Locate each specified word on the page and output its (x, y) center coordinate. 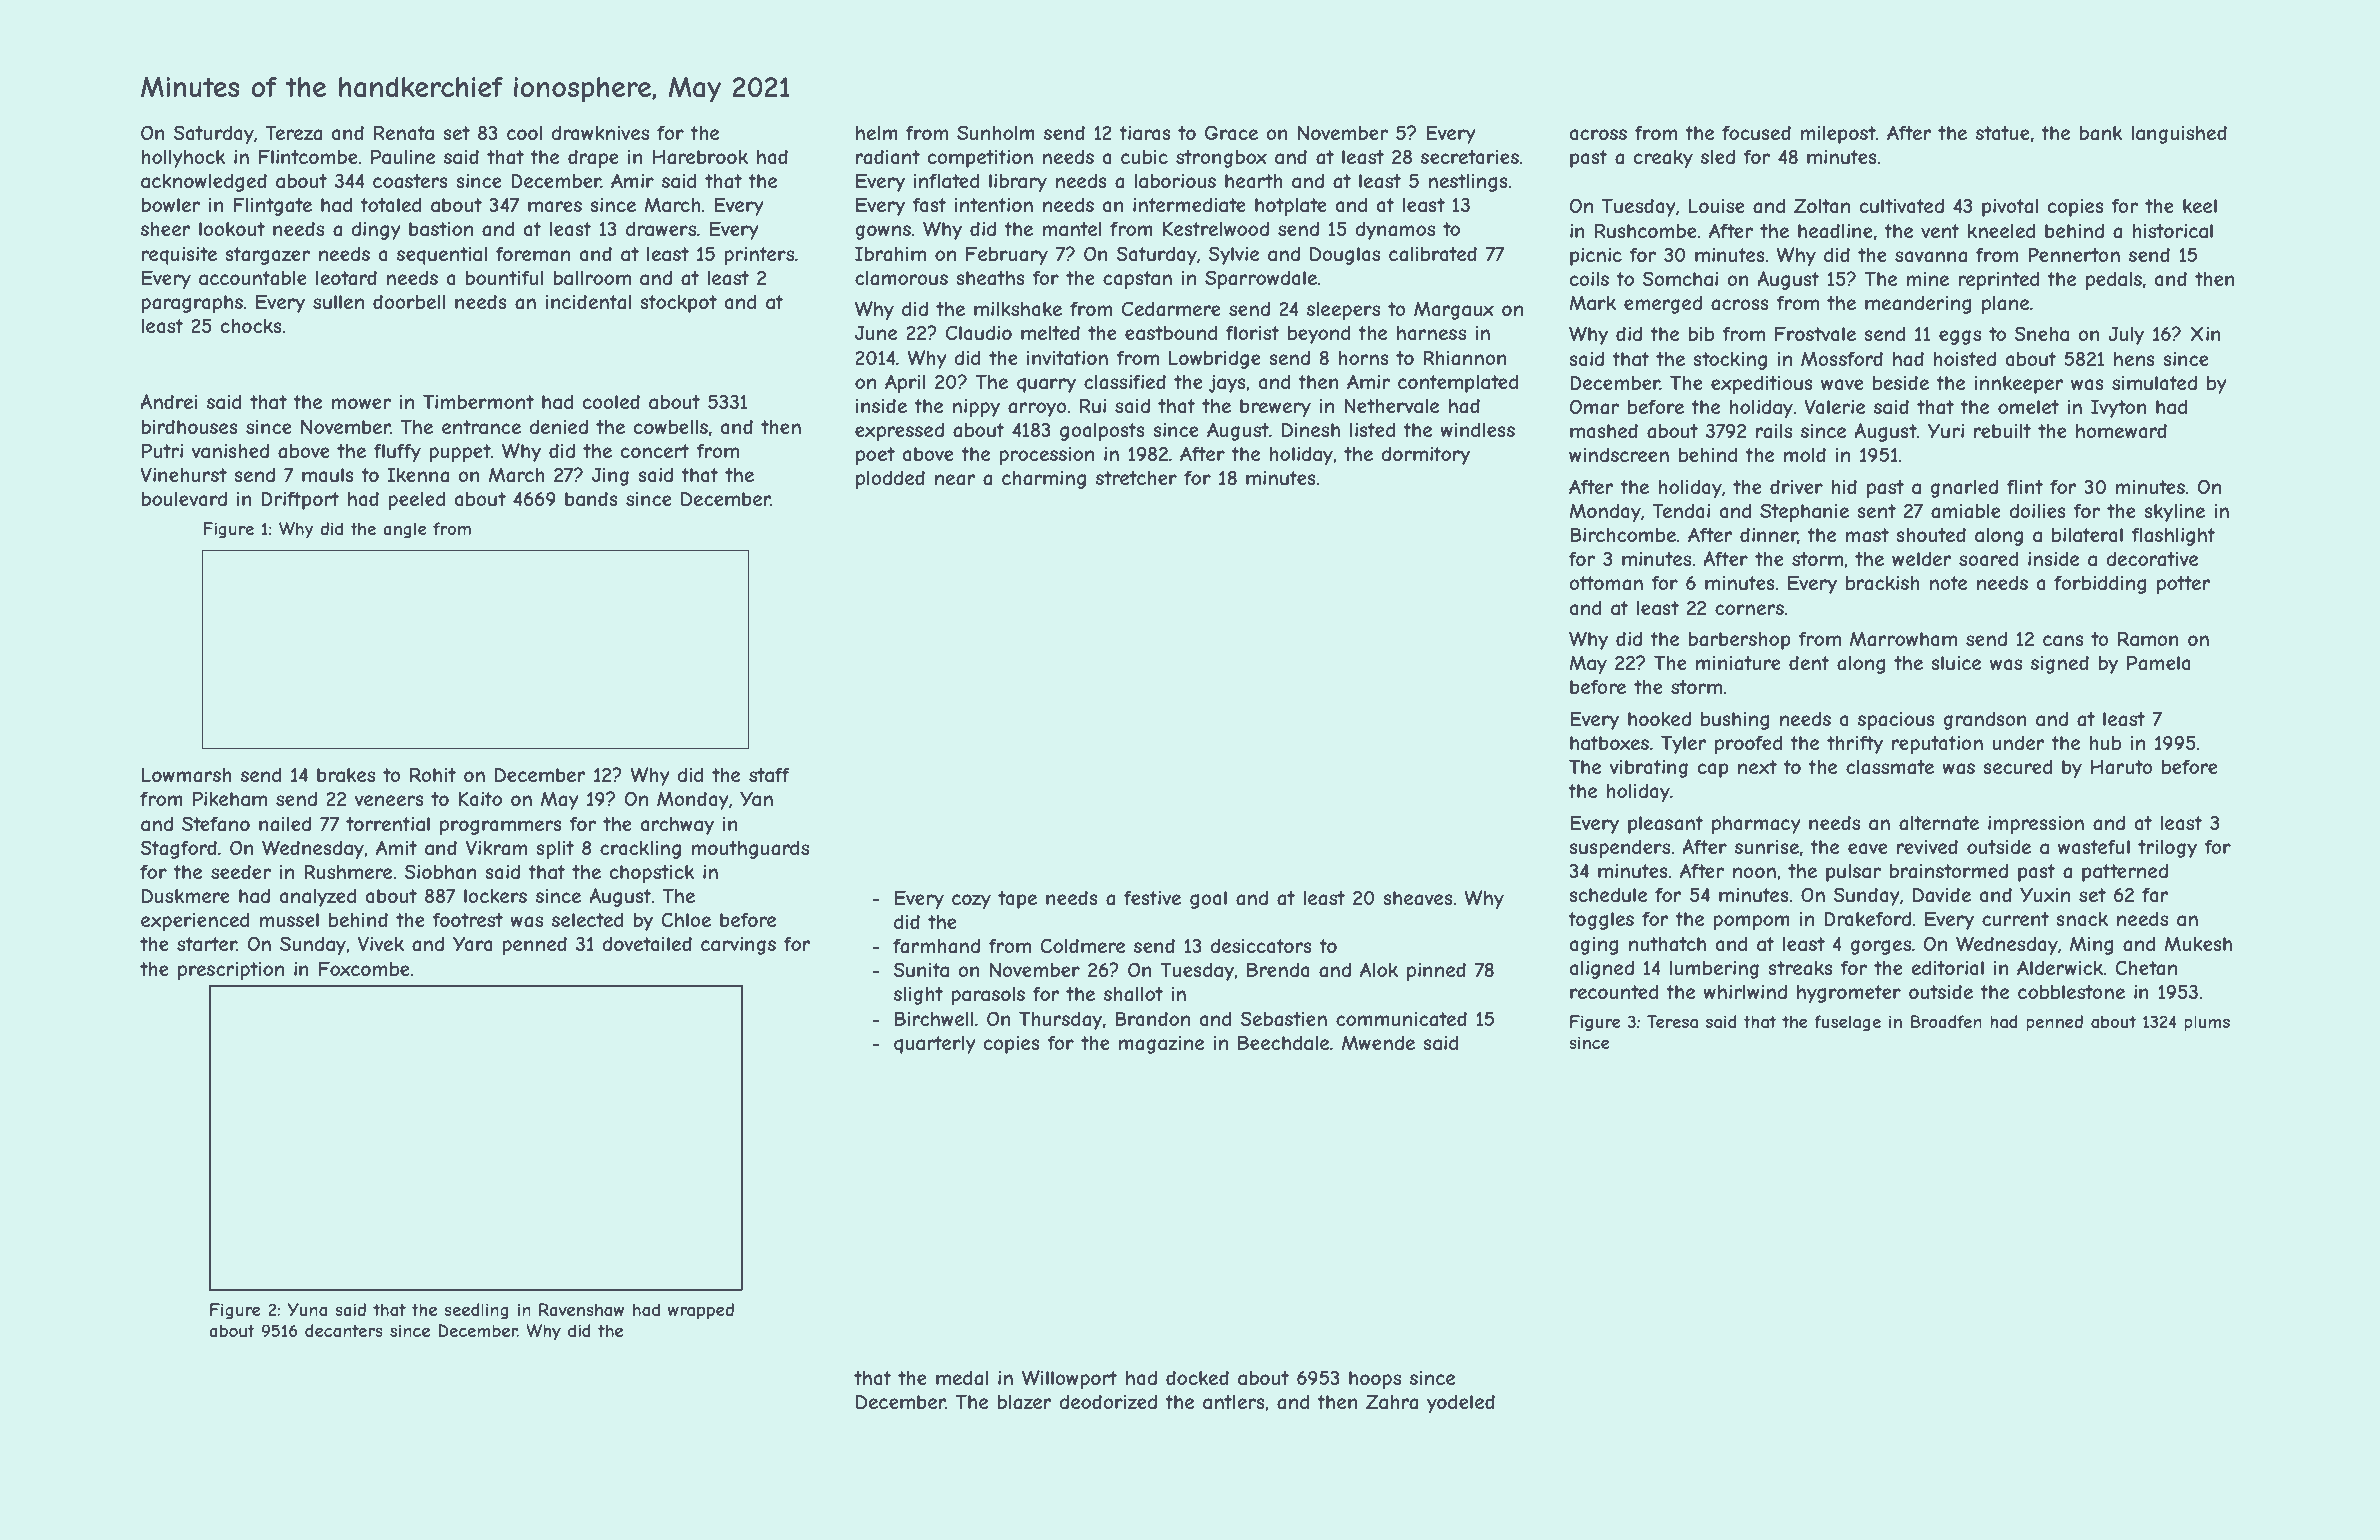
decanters (344, 1330)
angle (405, 530)
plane (2005, 305)
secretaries (1470, 157)
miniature (1738, 663)
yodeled (1461, 1403)
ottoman (1606, 583)
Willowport (1070, 1379)
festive (1152, 898)
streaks (1800, 968)
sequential (442, 256)
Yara (473, 944)
